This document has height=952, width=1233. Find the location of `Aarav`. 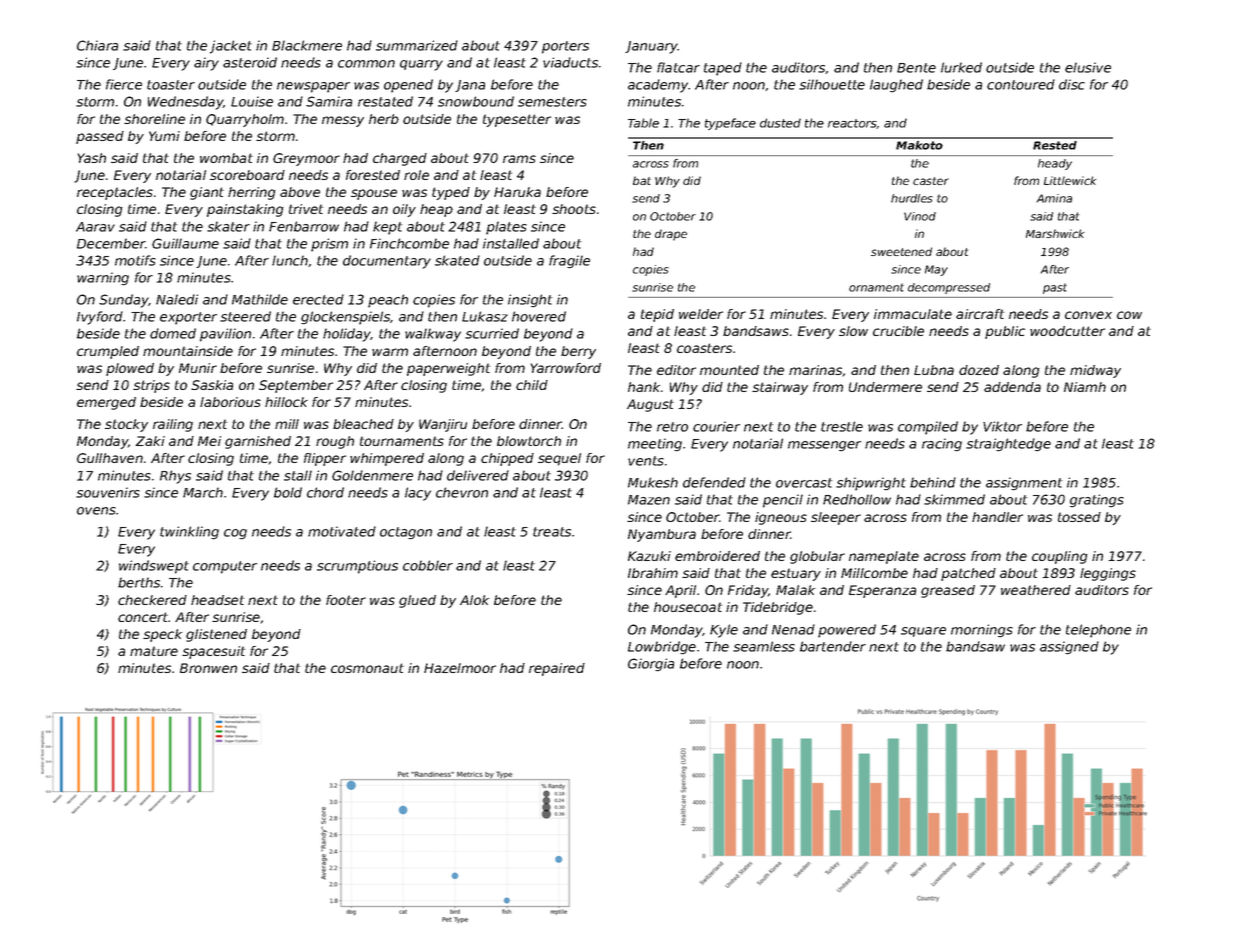

Aarav is located at coordinates (95, 227).
